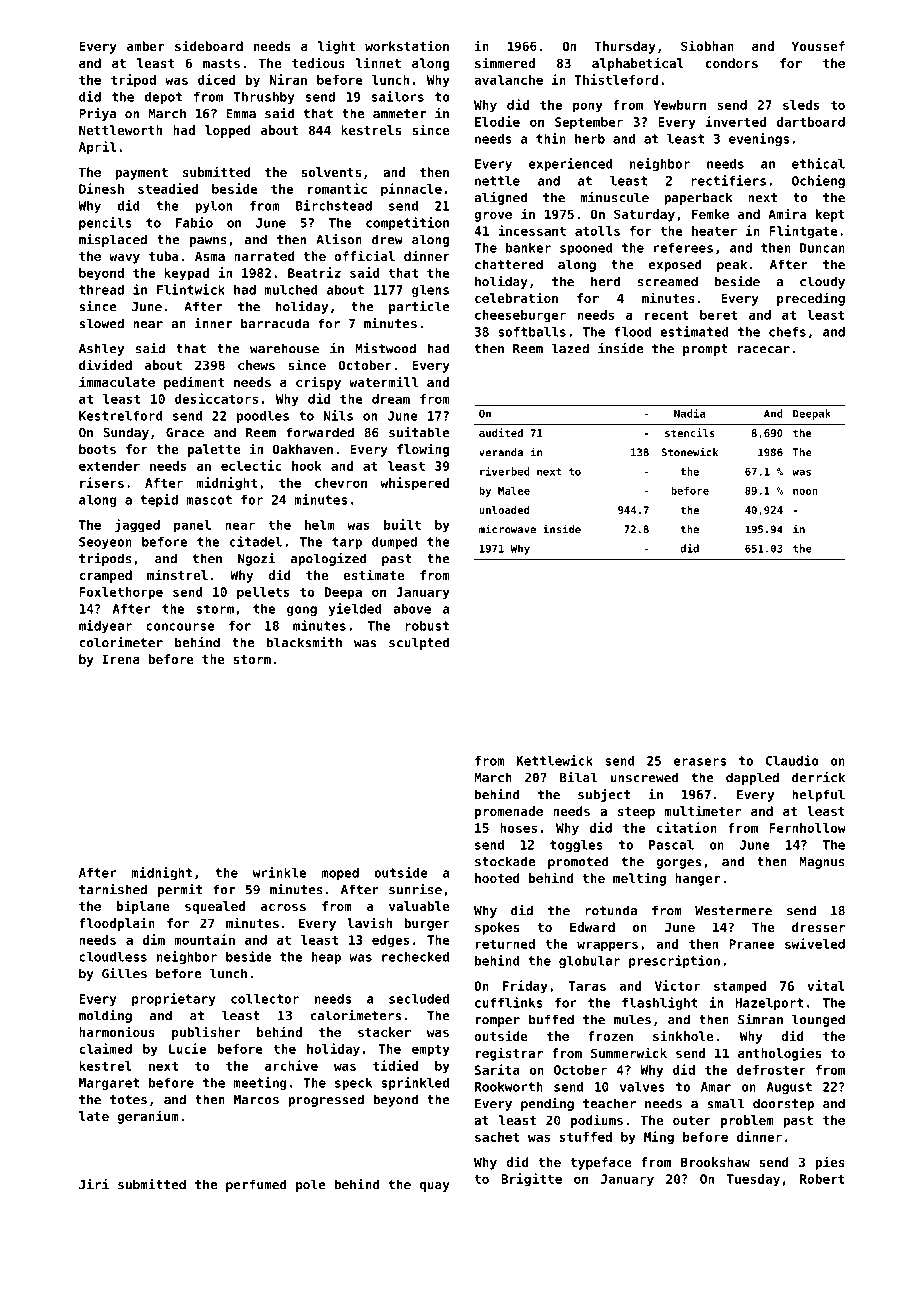 The height and width of the screenshot is (1308, 924). I want to click on Thursday, so click(625, 47).
